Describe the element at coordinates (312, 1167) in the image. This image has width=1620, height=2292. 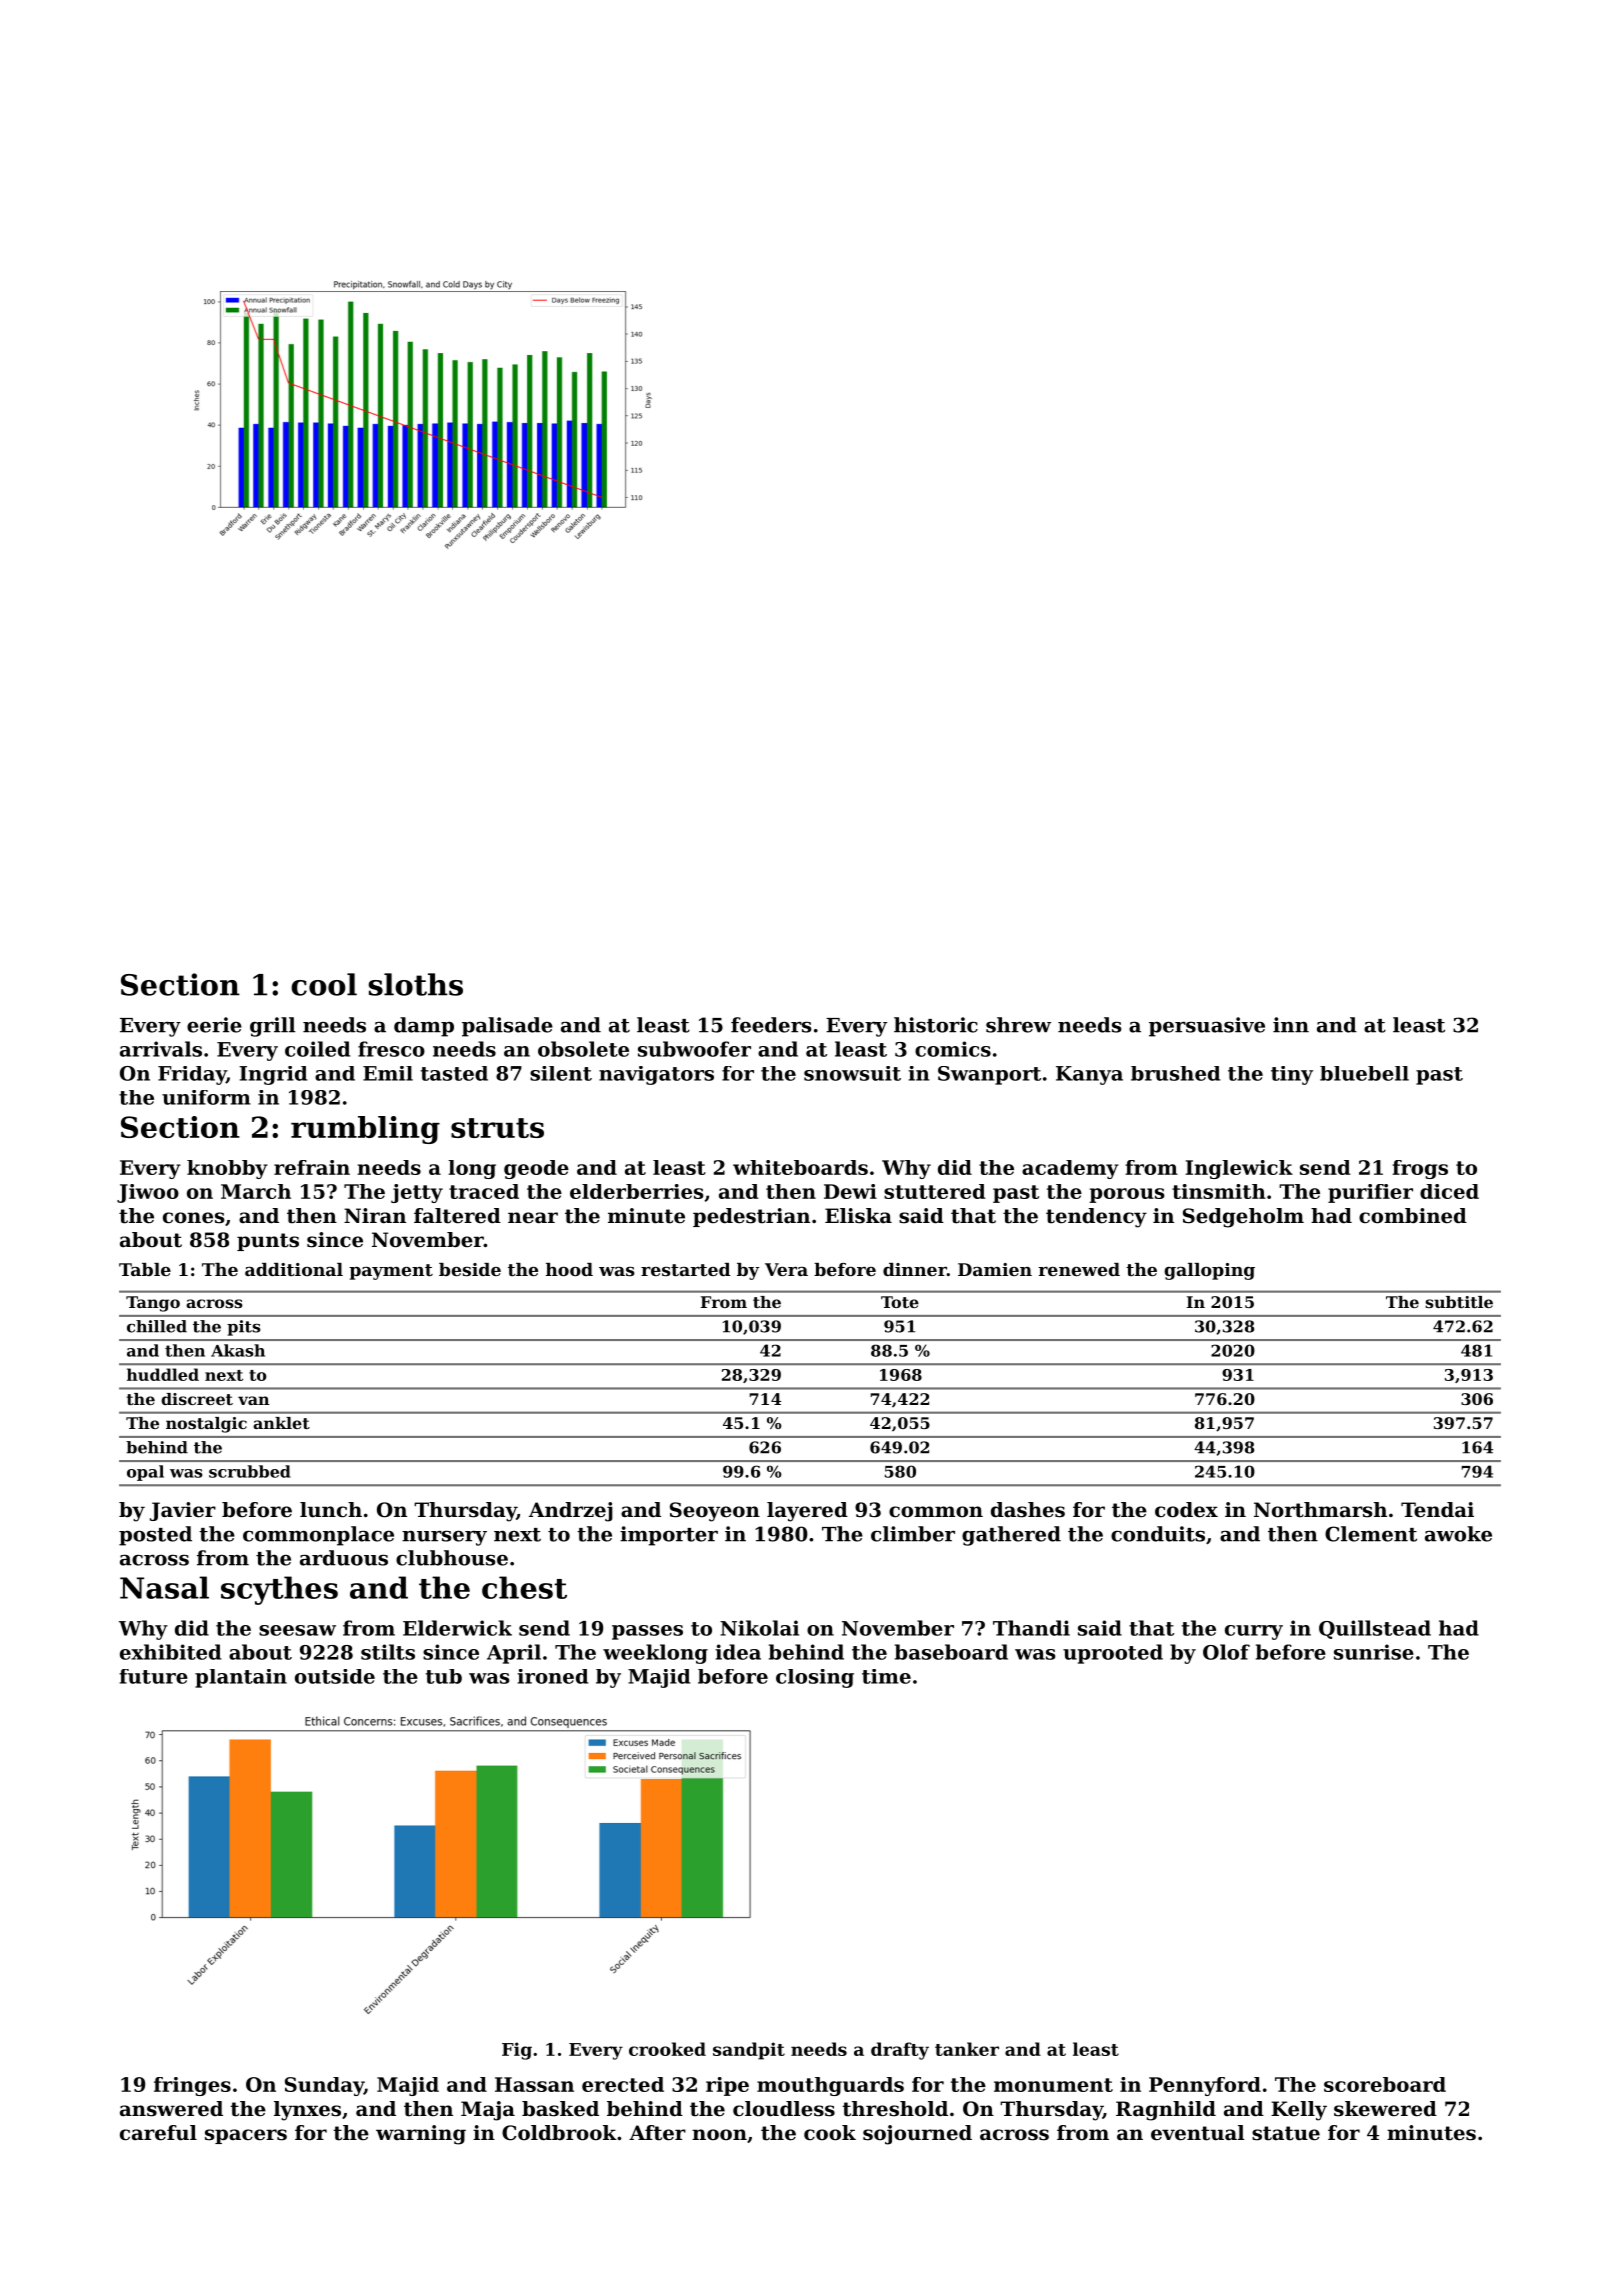
I see `refrain` at that location.
